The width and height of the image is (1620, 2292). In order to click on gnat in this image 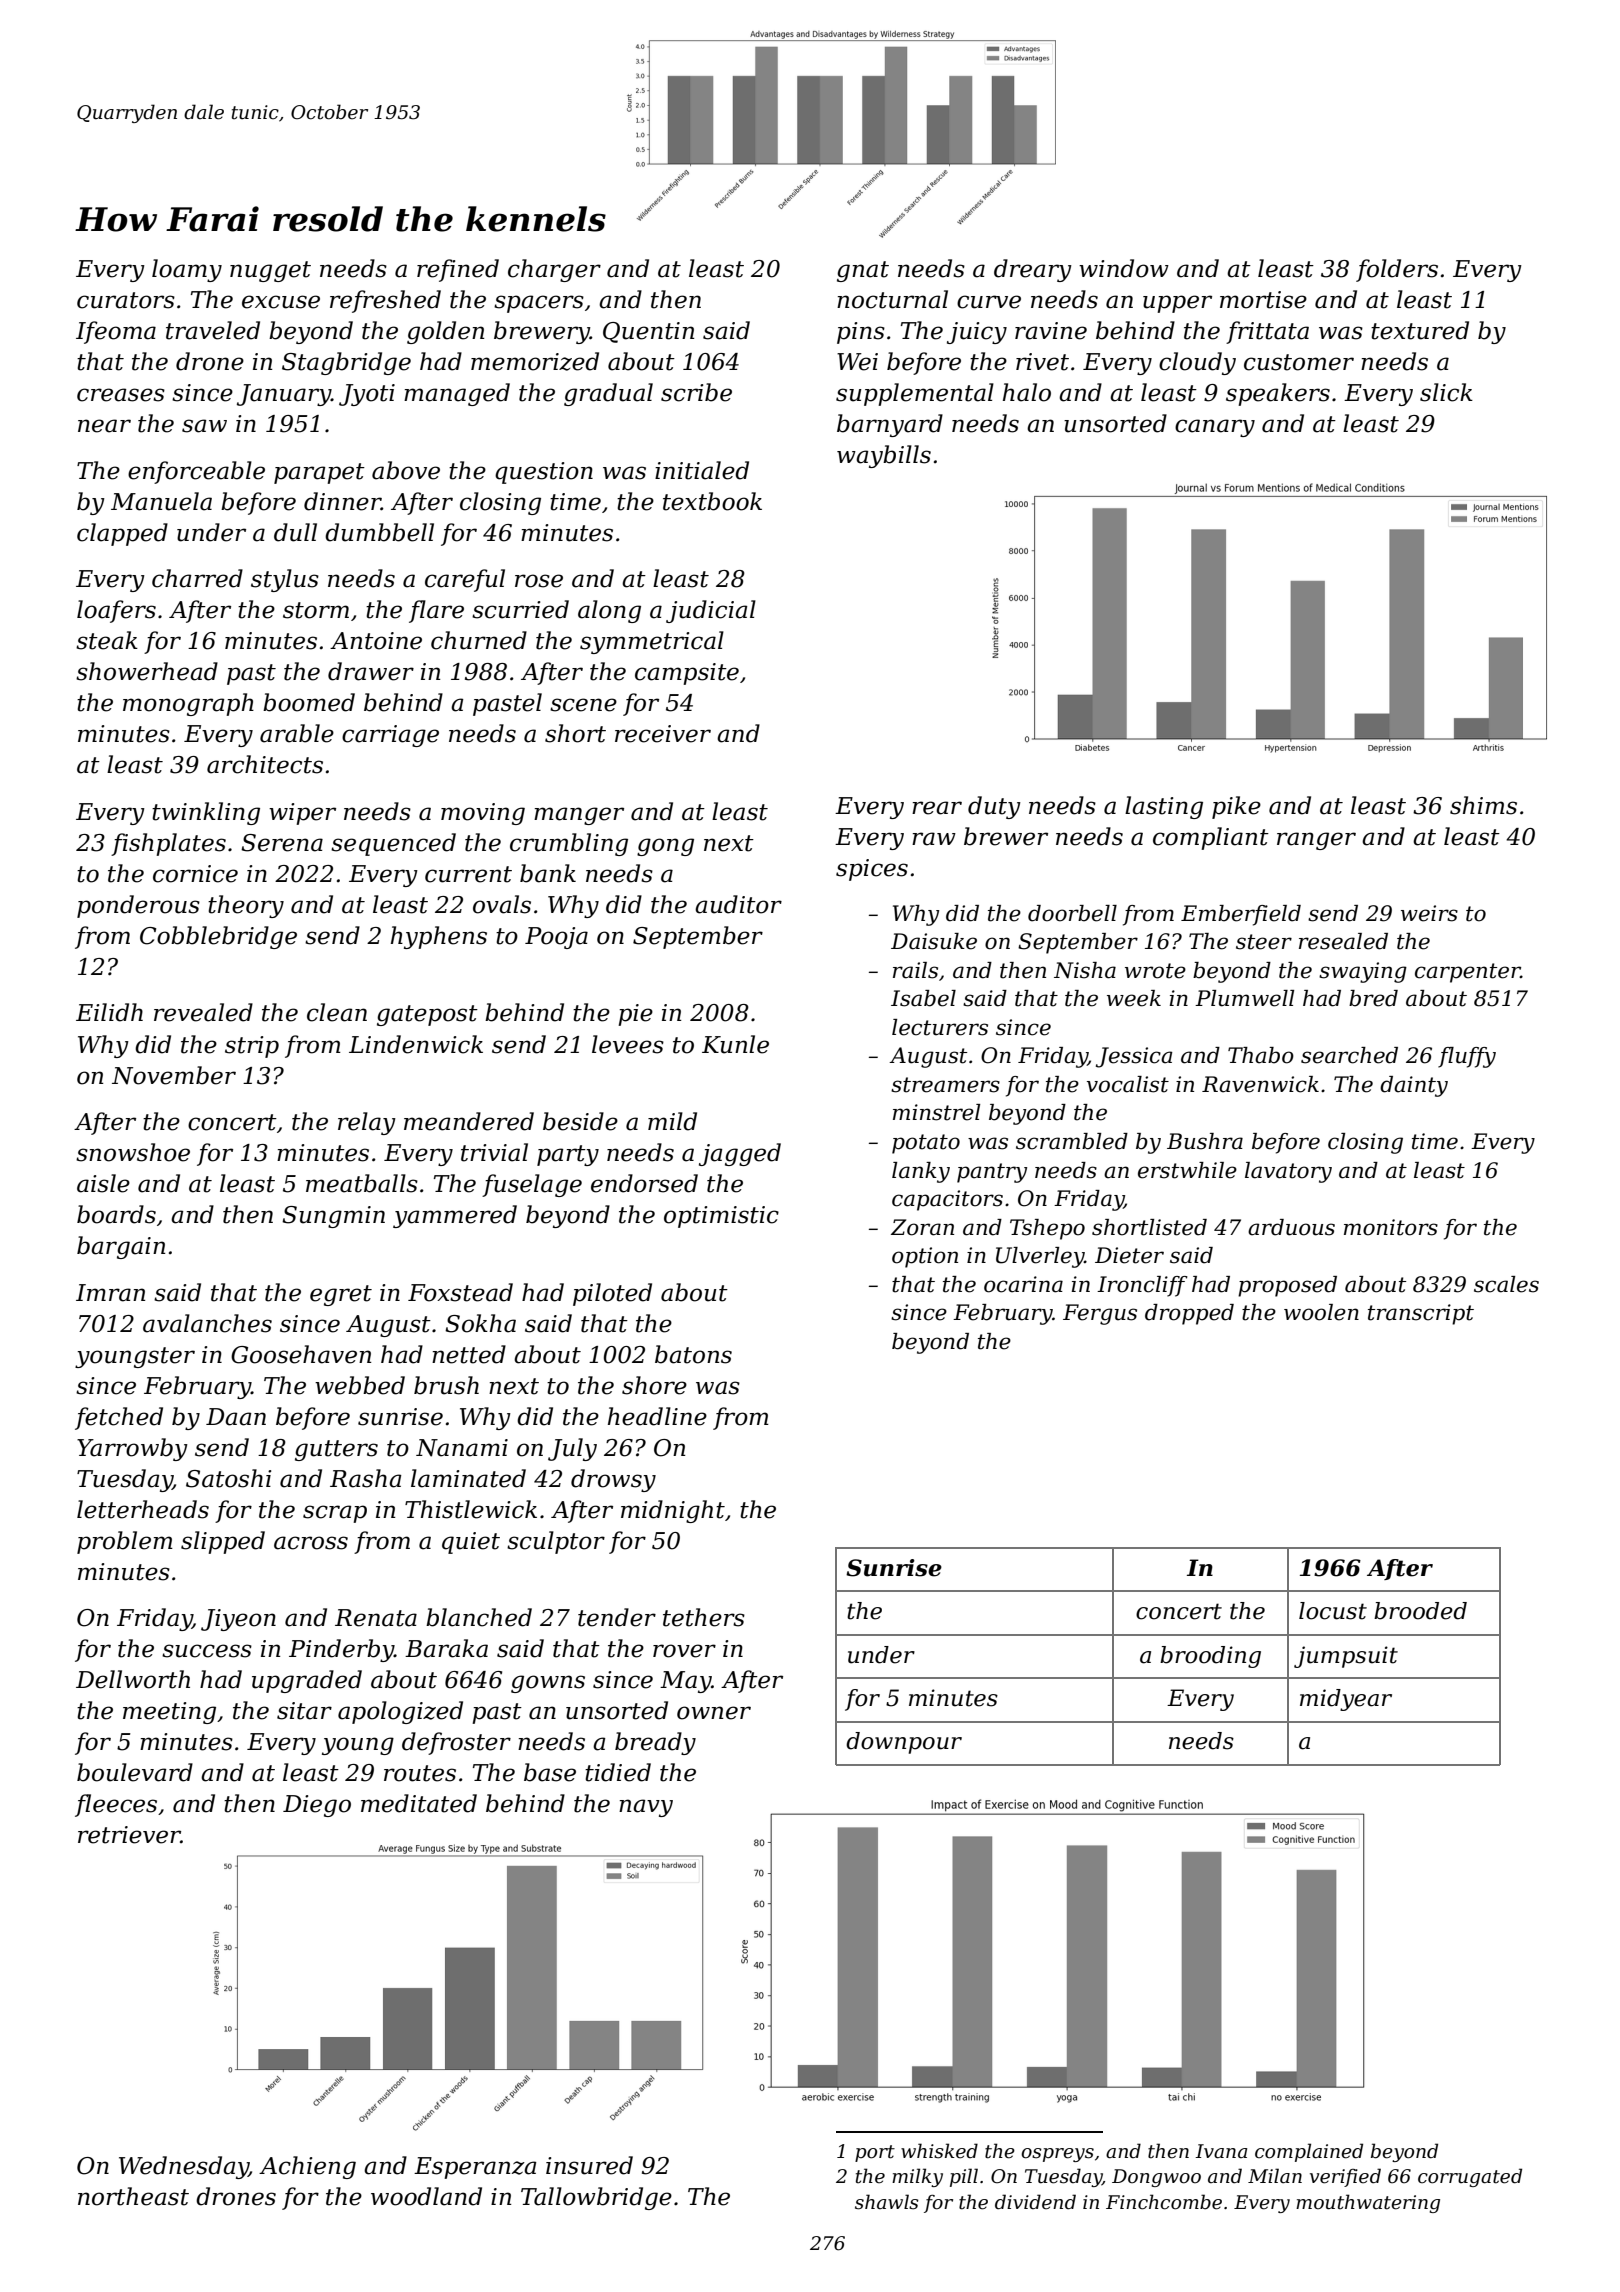, I will do `click(863, 271)`.
